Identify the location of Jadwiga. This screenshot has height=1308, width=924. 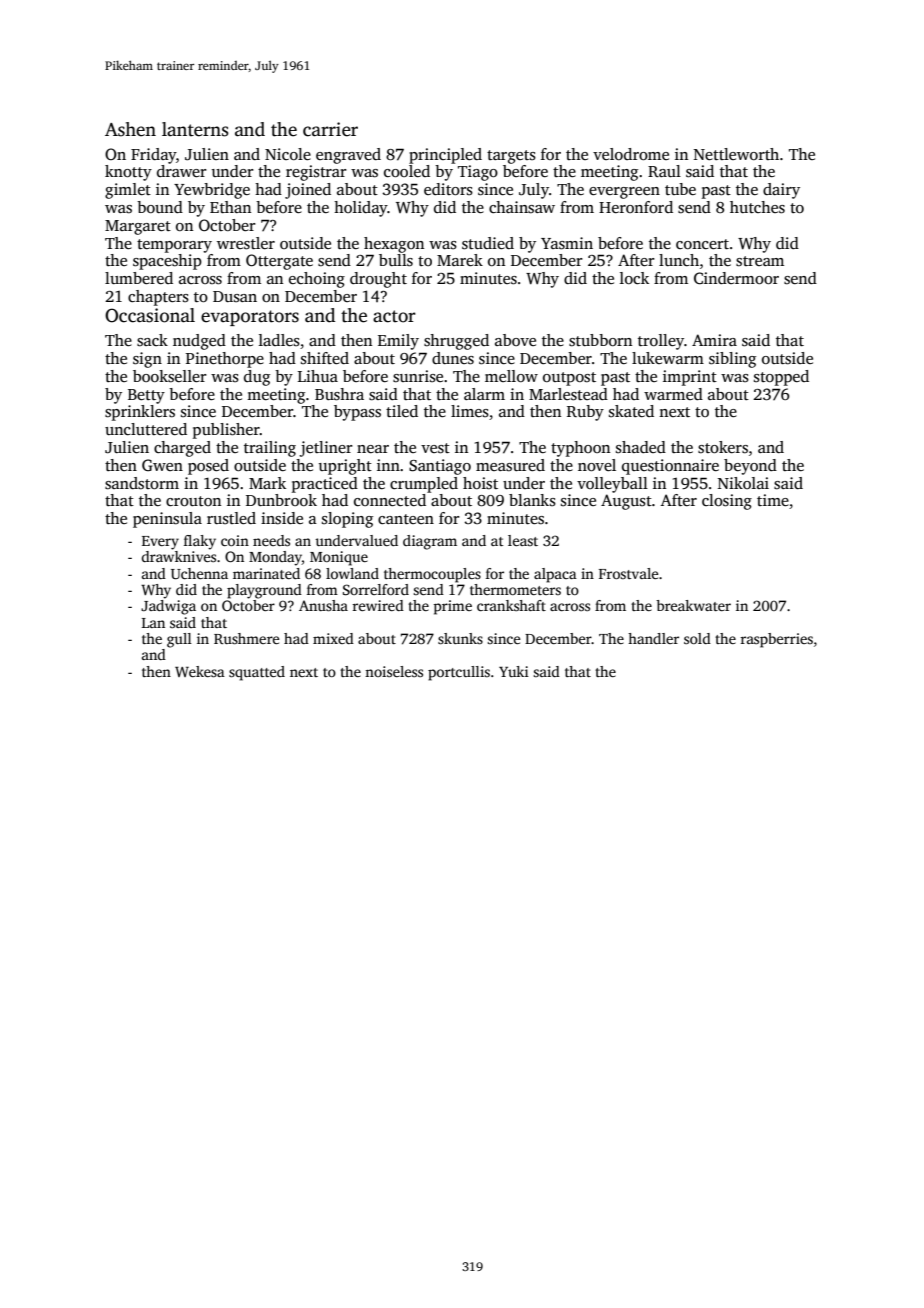
(168, 607).
